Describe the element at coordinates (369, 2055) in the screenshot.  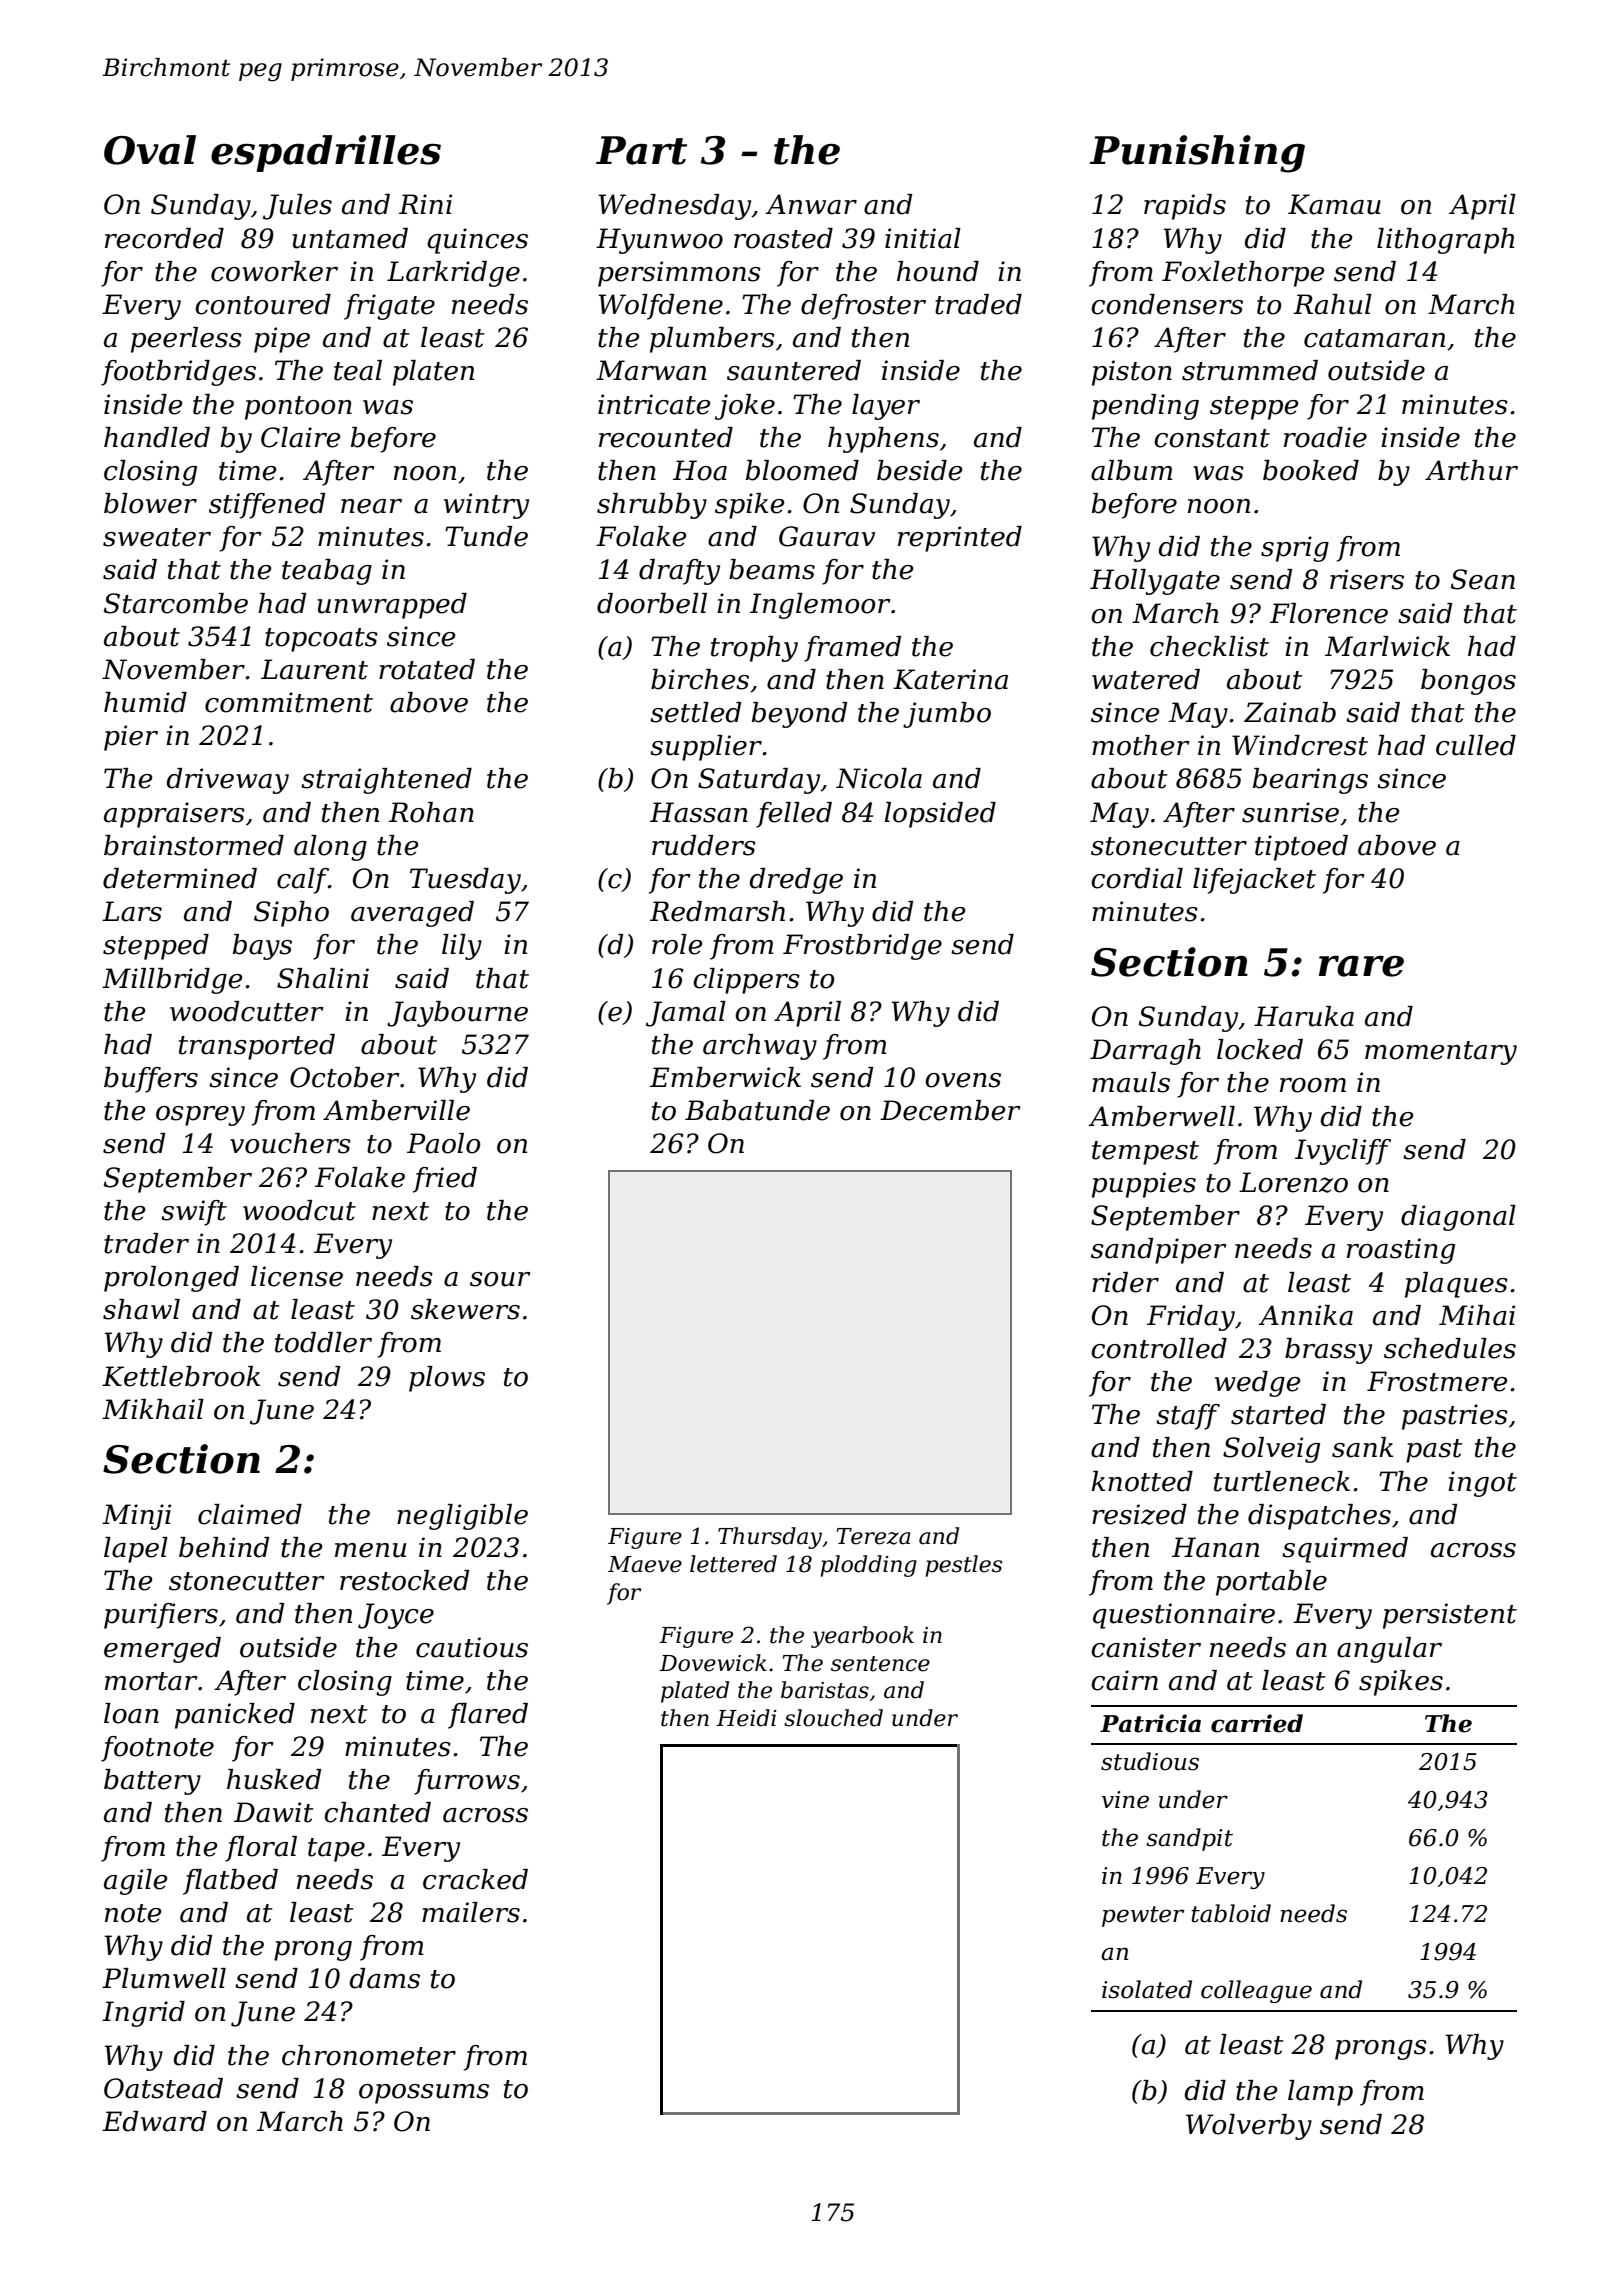
I see `chronometer` at that location.
